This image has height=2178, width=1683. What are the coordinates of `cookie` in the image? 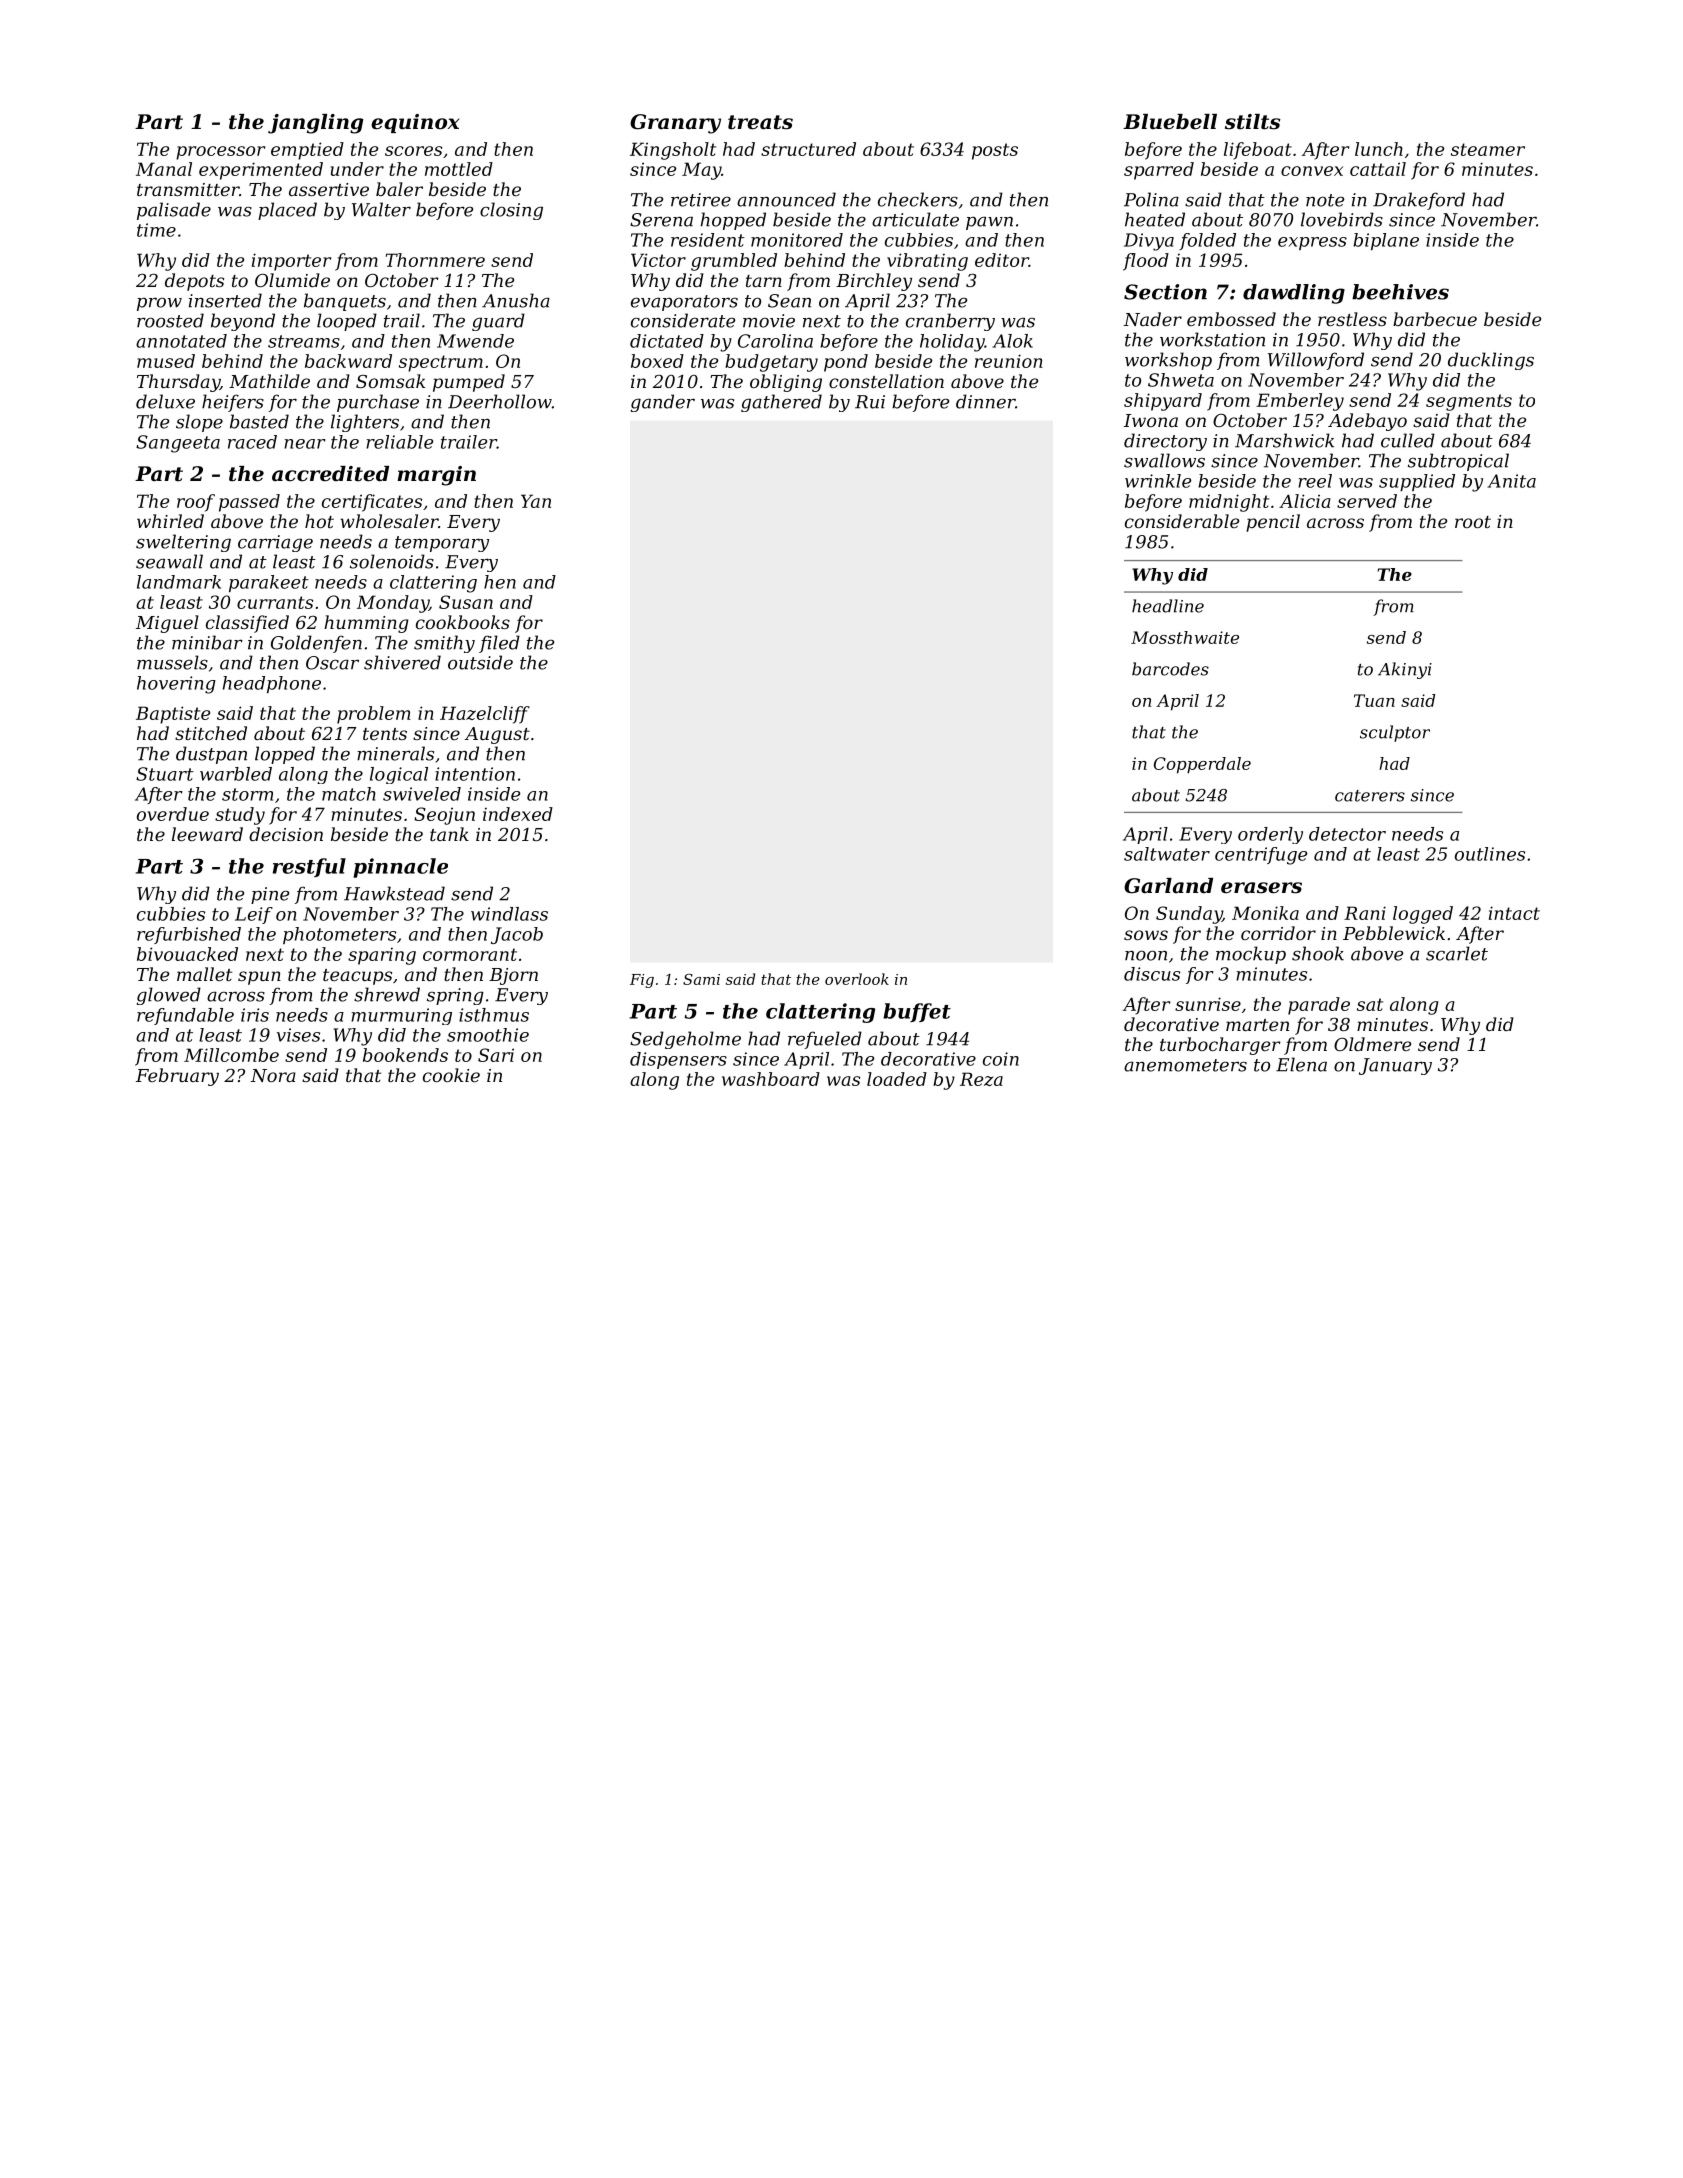 It's located at (451, 1075).
